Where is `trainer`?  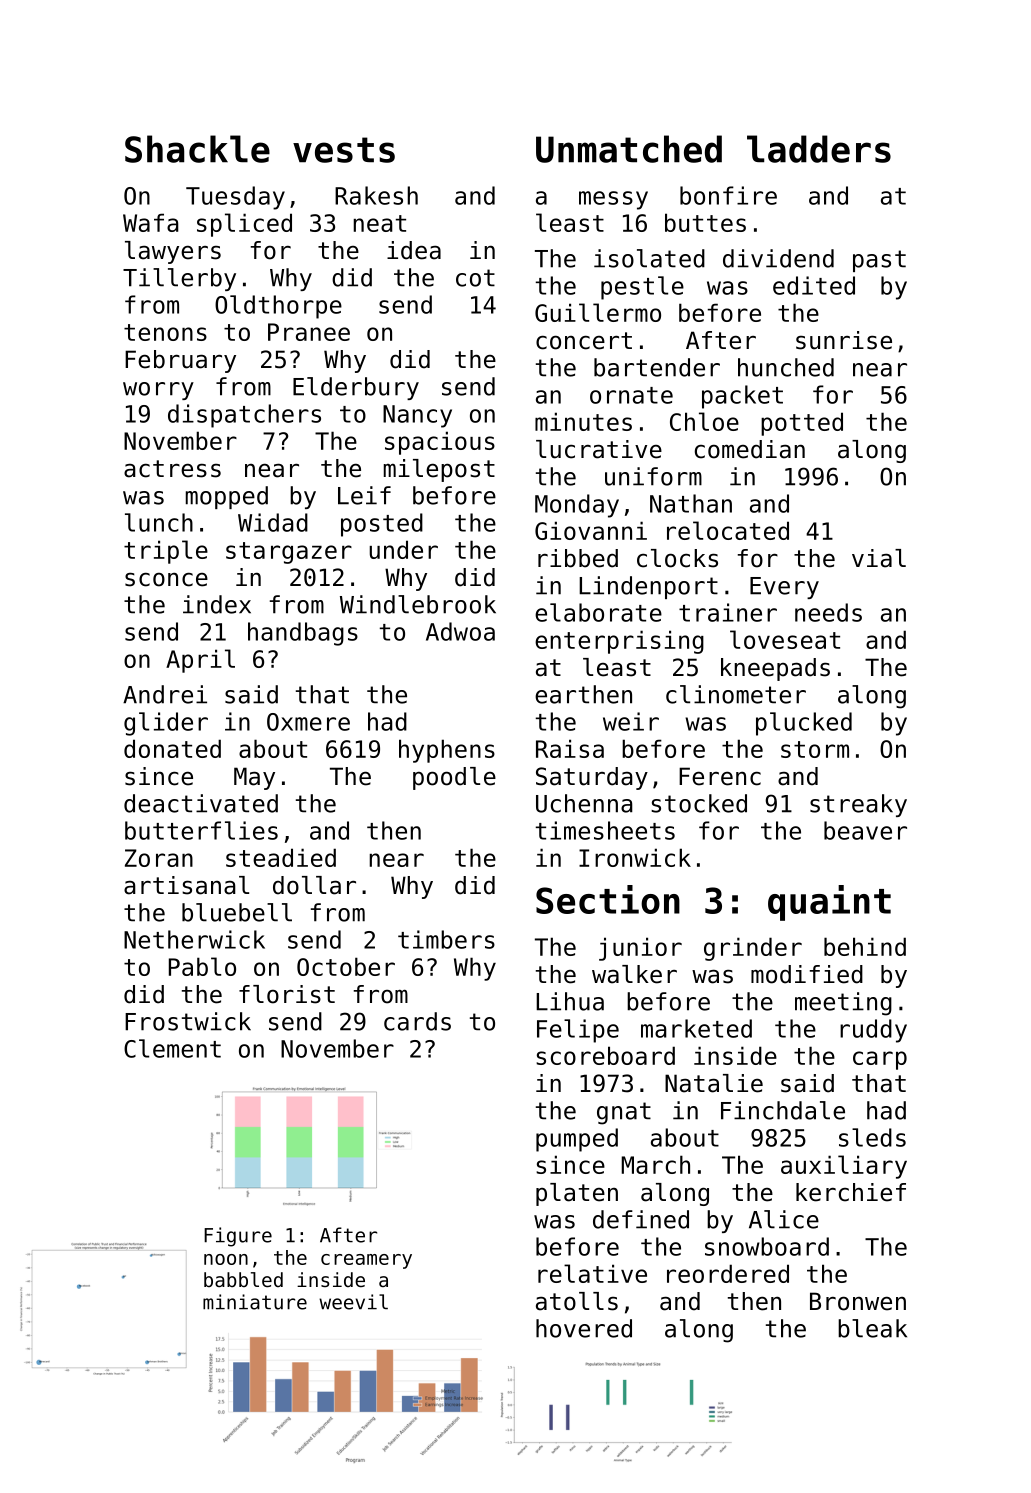
trainer is located at coordinates (728, 612).
